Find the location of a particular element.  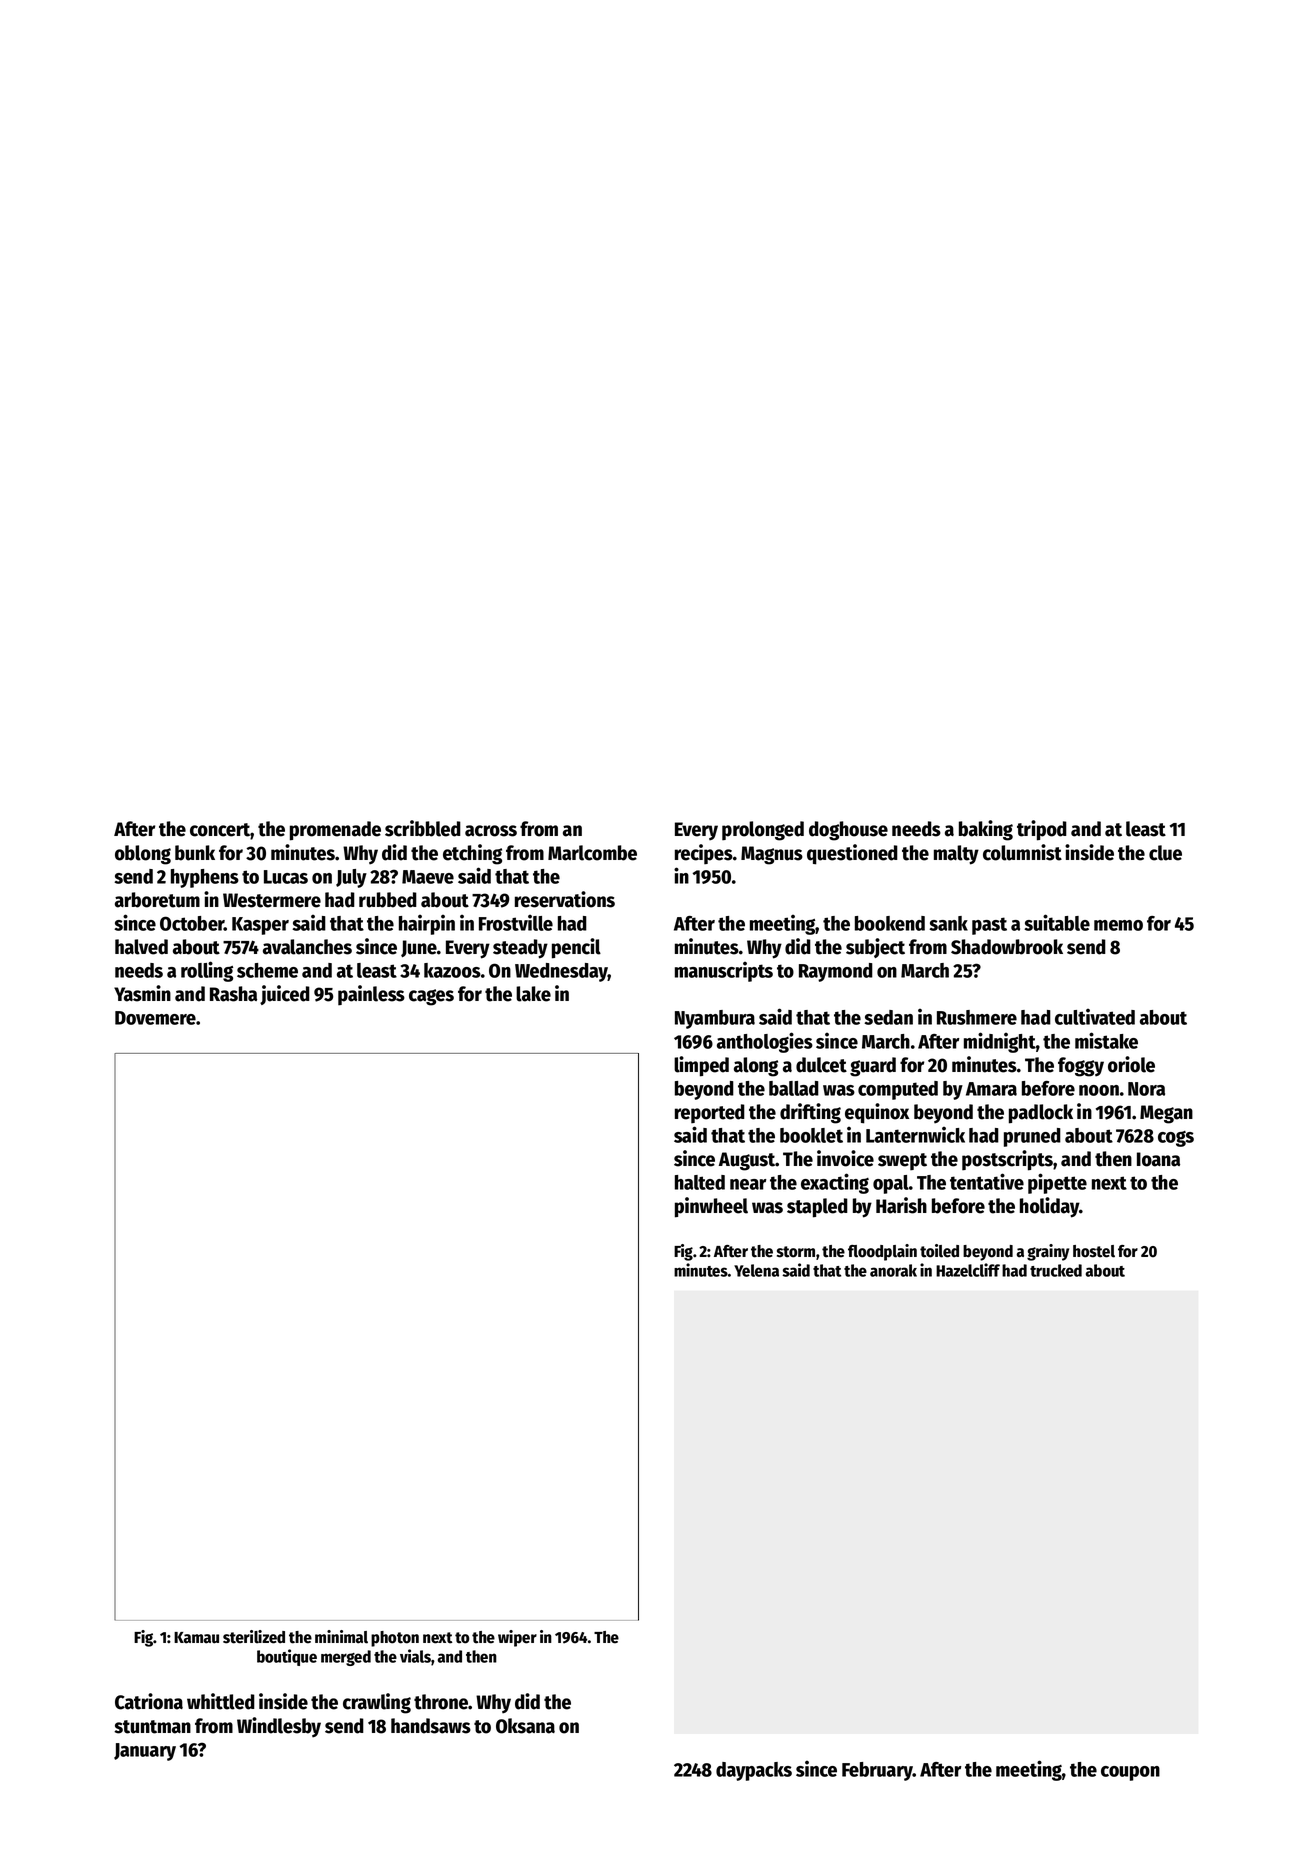

Yelena is located at coordinates (756, 1270).
